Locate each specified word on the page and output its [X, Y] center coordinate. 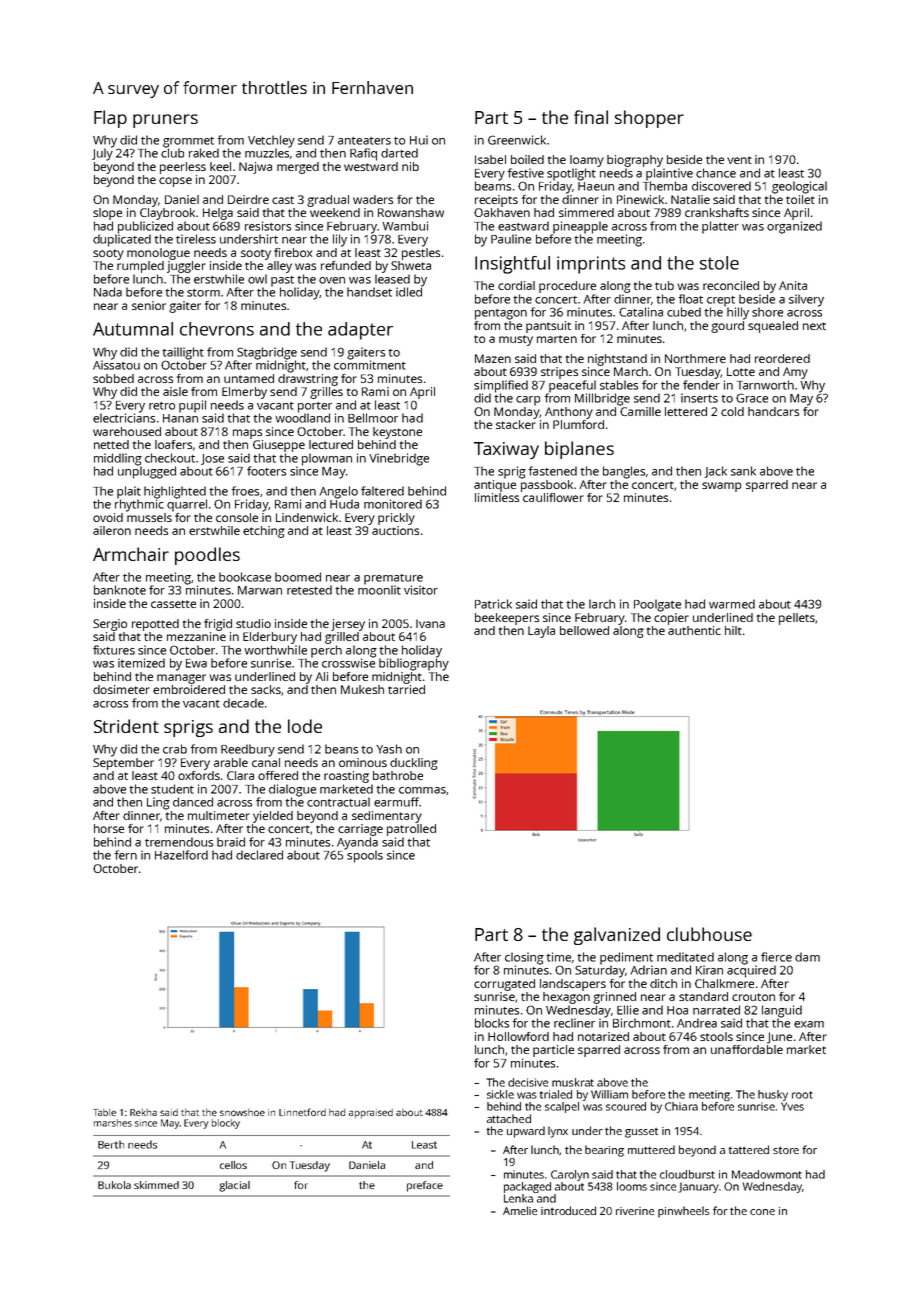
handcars [773, 411]
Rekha [143, 1112]
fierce [776, 957]
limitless [497, 497]
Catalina [641, 312]
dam [807, 957]
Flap [110, 119]
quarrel [187, 505]
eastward [523, 226]
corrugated [504, 985]
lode [305, 726]
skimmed [156, 1185]
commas [422, 790]
